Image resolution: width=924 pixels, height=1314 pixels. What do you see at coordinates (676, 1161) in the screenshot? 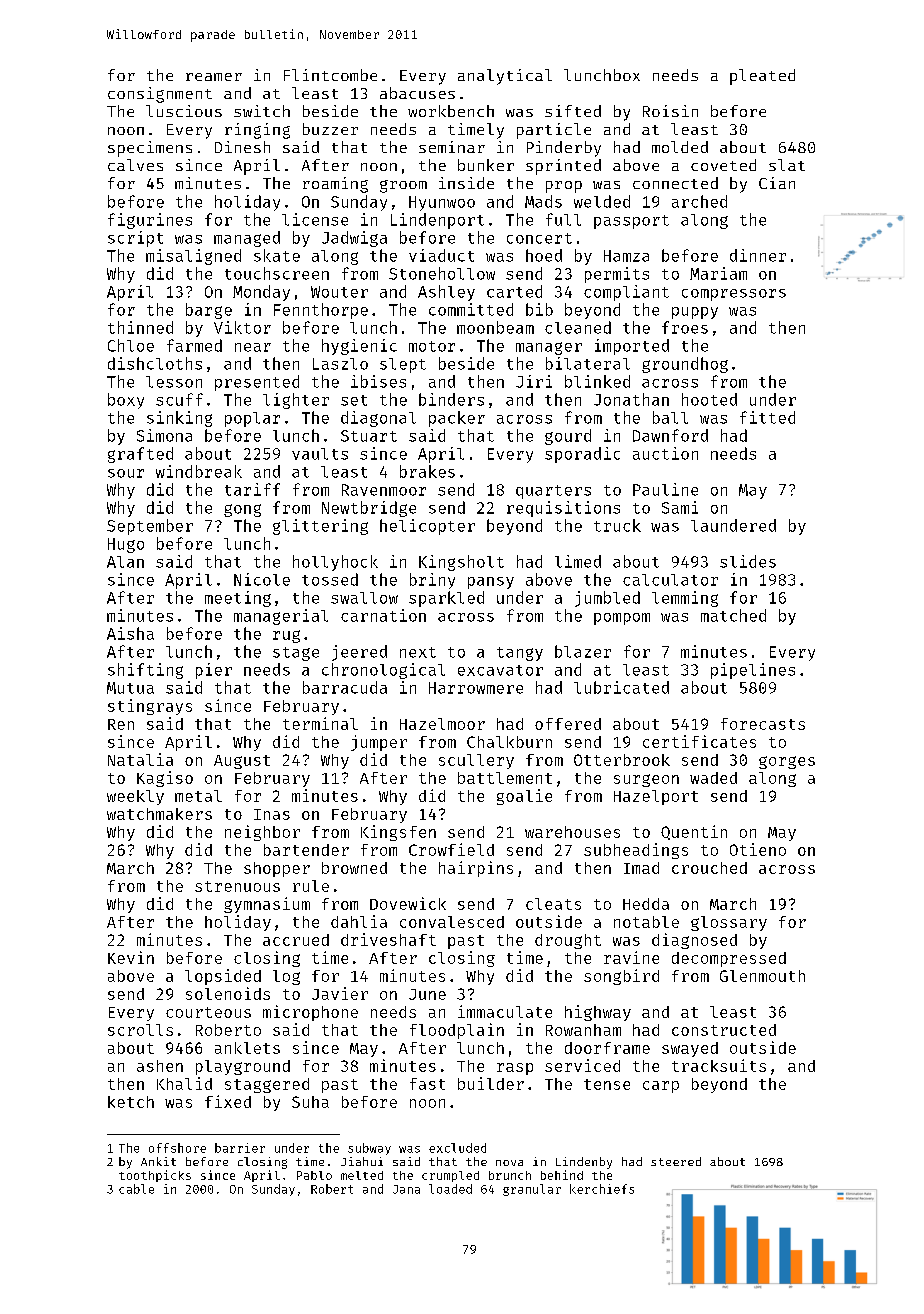
I see `steered` at bounding box center [676, 1161].
